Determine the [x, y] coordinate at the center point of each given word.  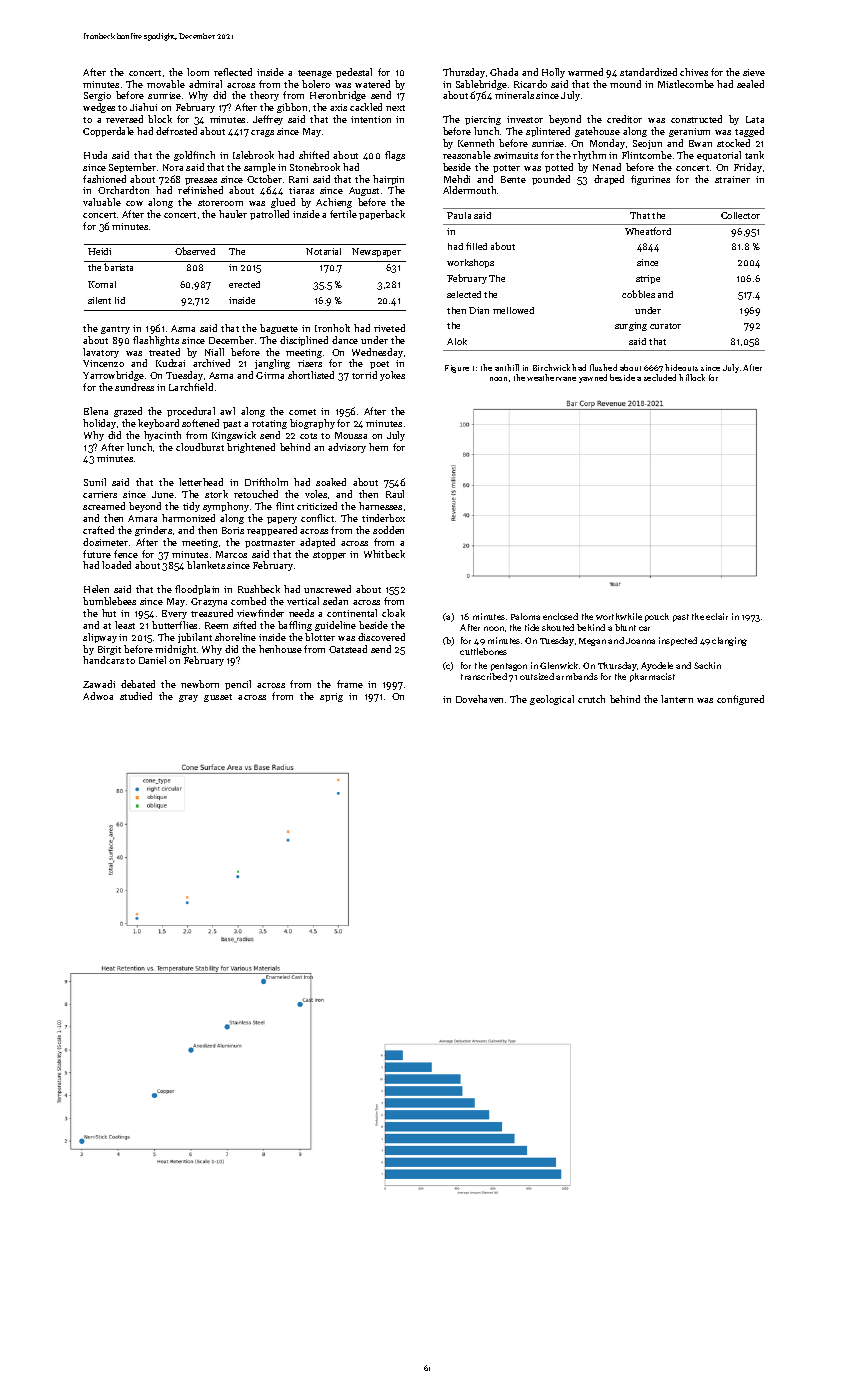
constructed [696, 119]
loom [198, 72]
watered [372, 84]
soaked [331, 482]
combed [248, 601]
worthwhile [619, 616]
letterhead [201, 482]
